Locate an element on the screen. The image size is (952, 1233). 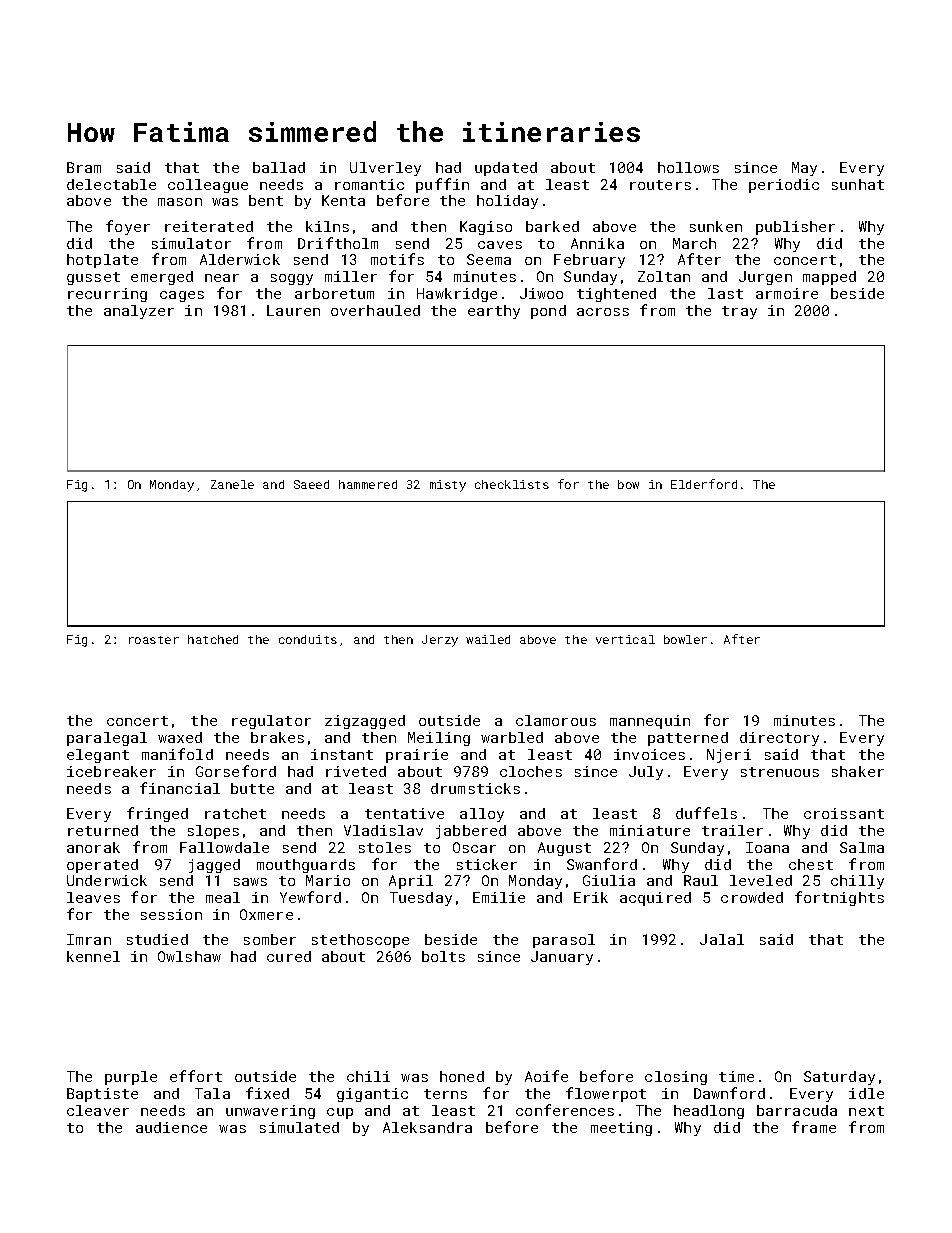
Elderford is located at coordinates (704, 484).
